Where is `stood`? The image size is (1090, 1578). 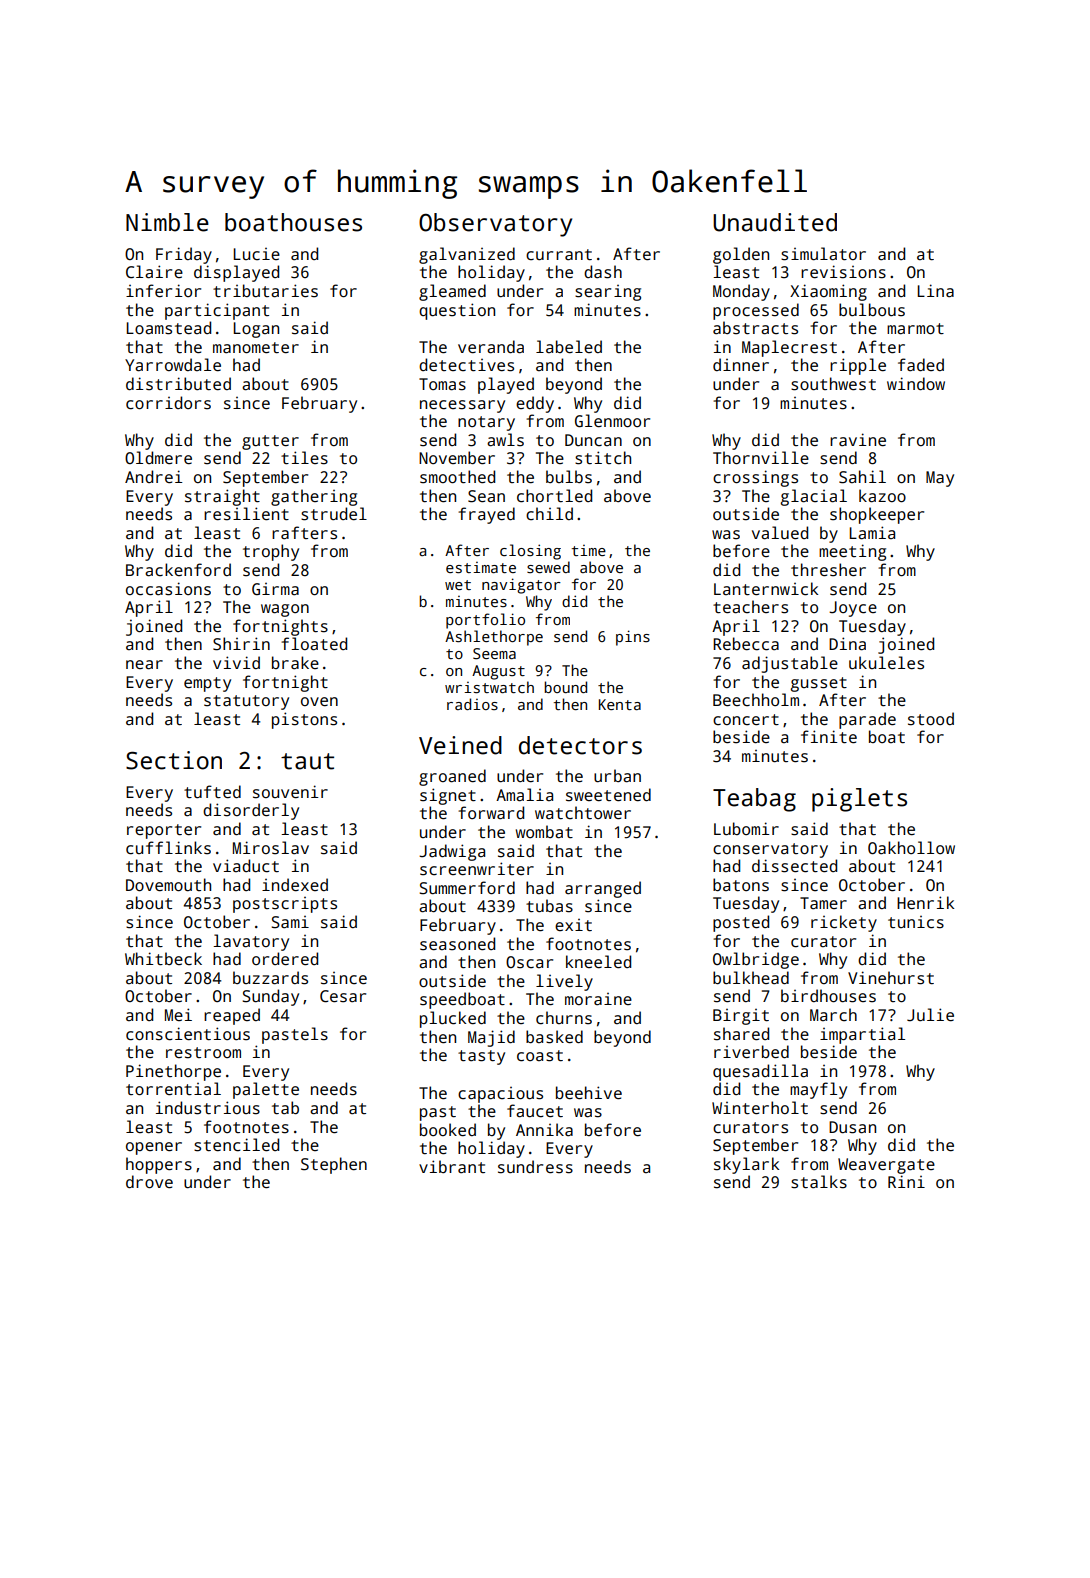 stood is located at coordinates (931, 719).
